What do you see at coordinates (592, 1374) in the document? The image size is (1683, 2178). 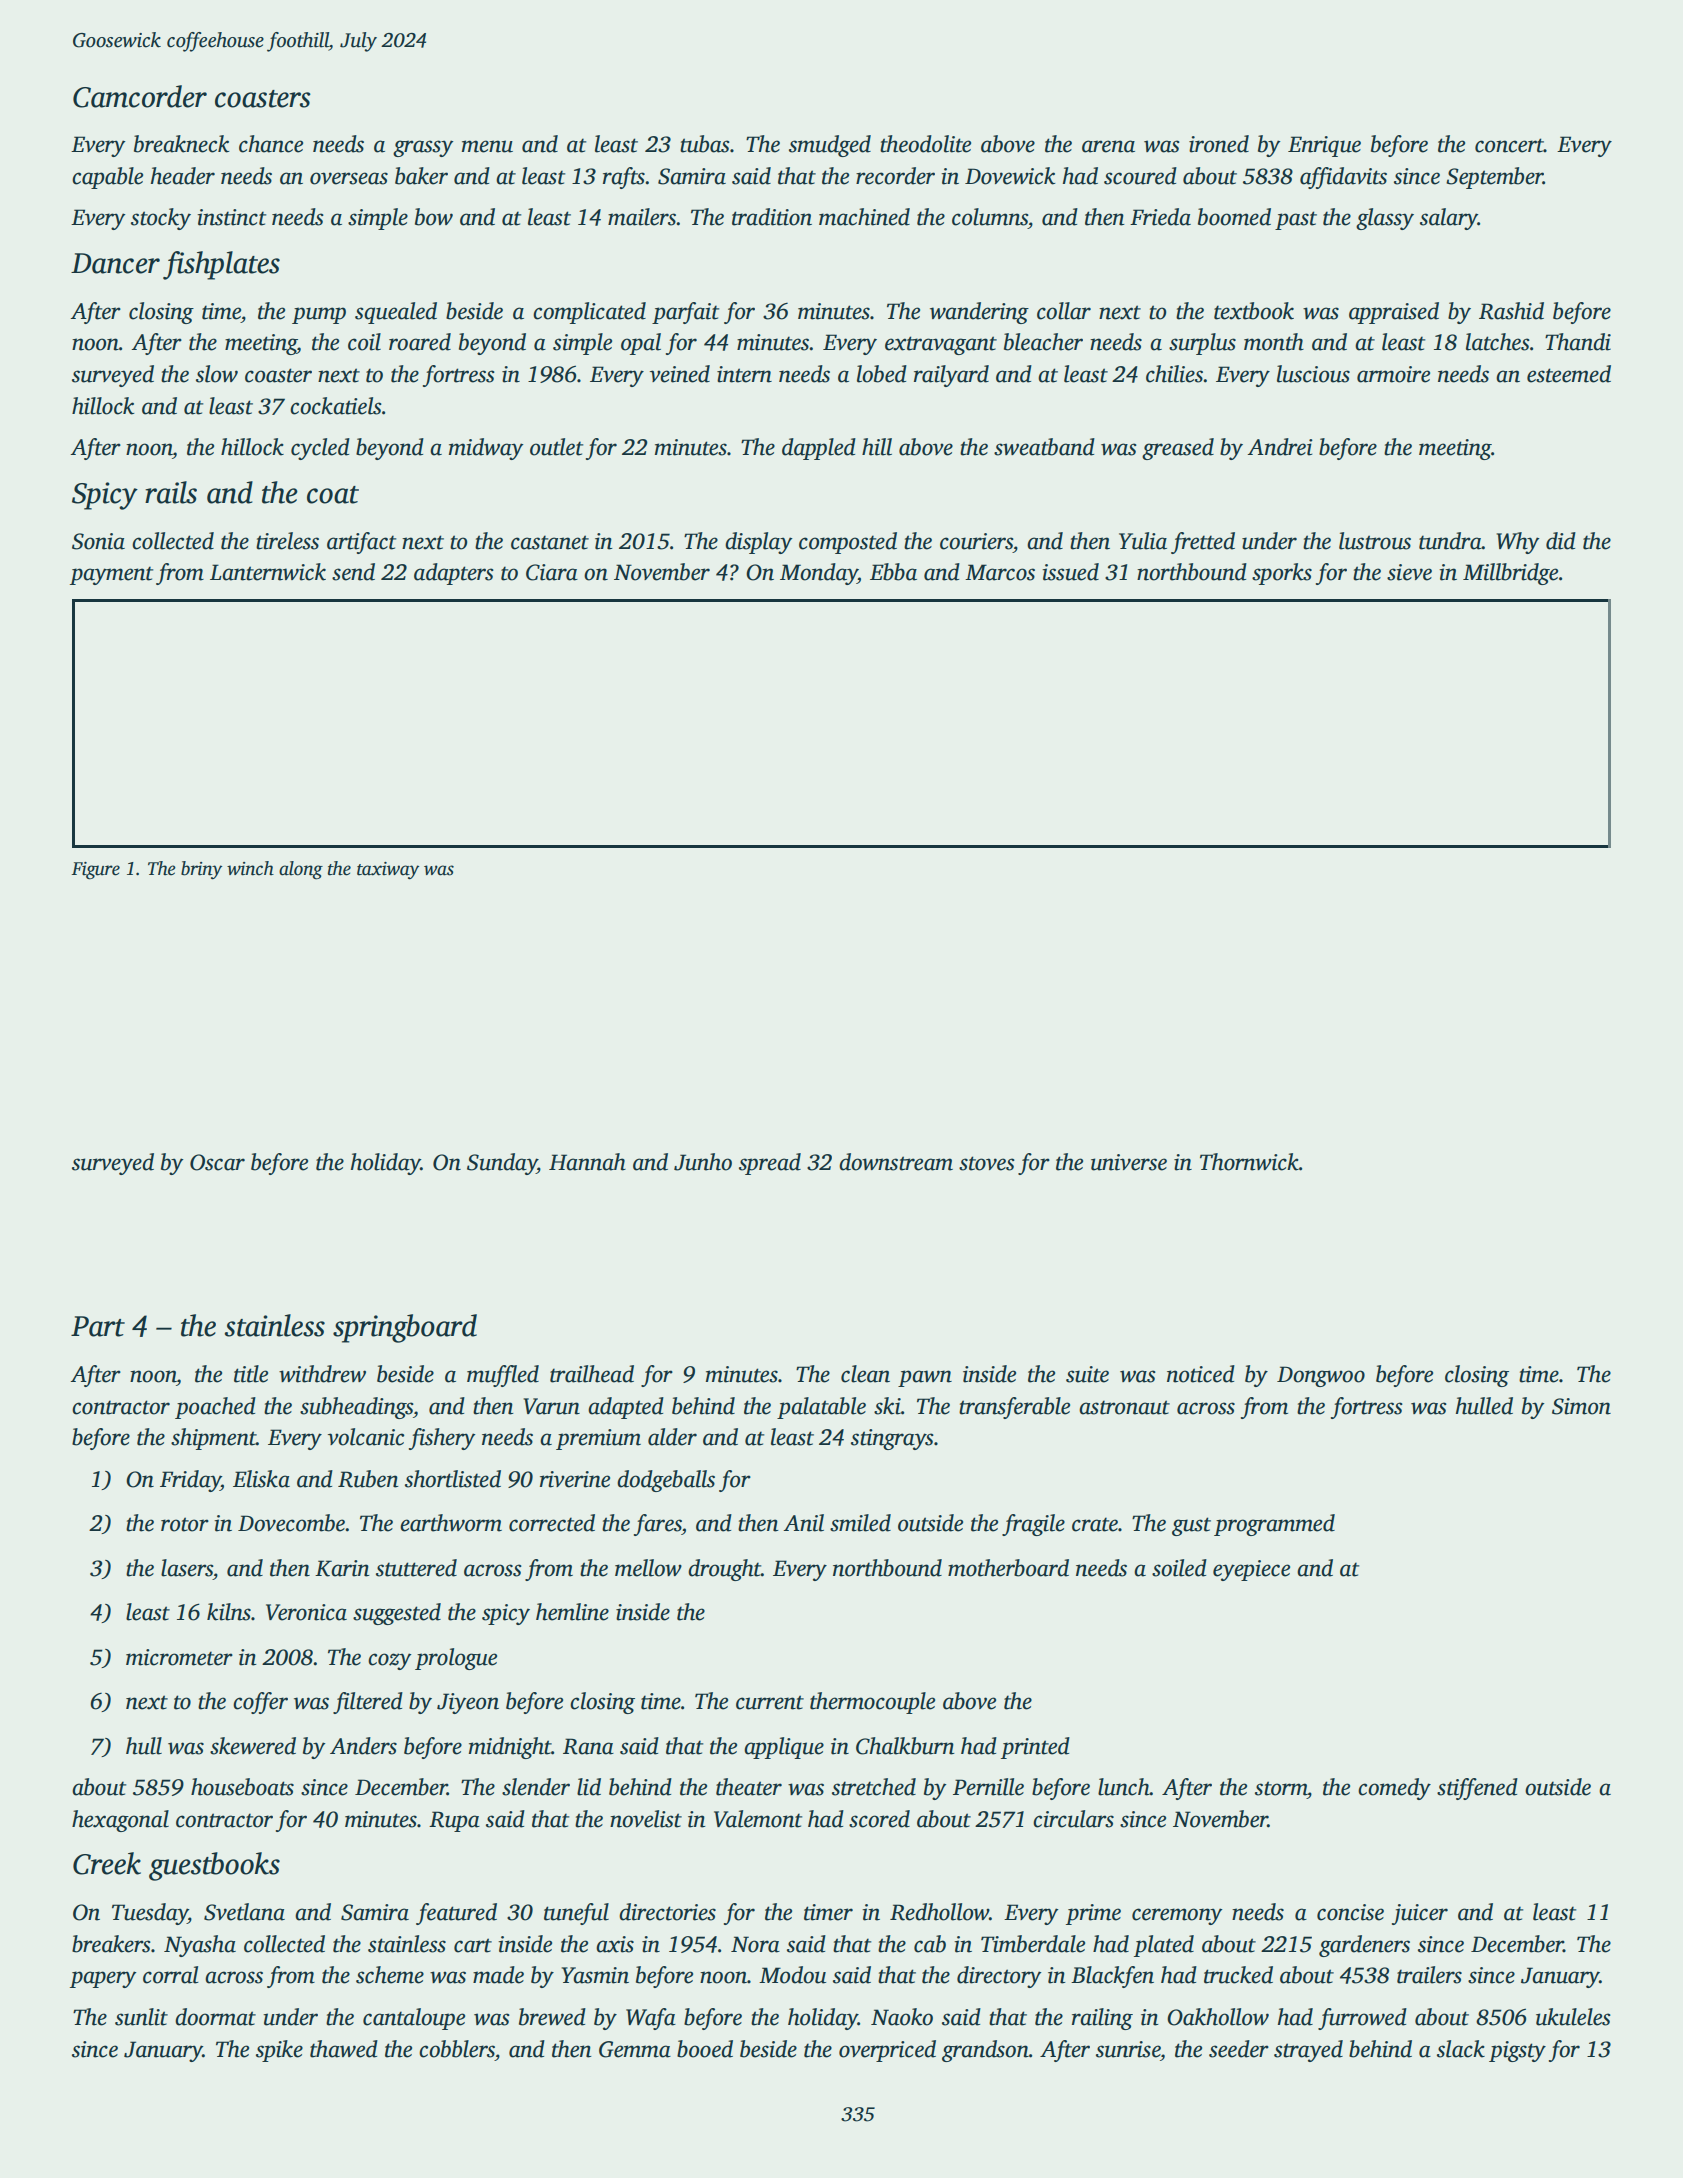 I see `trailhead` at bounding box center [592, 1374].
